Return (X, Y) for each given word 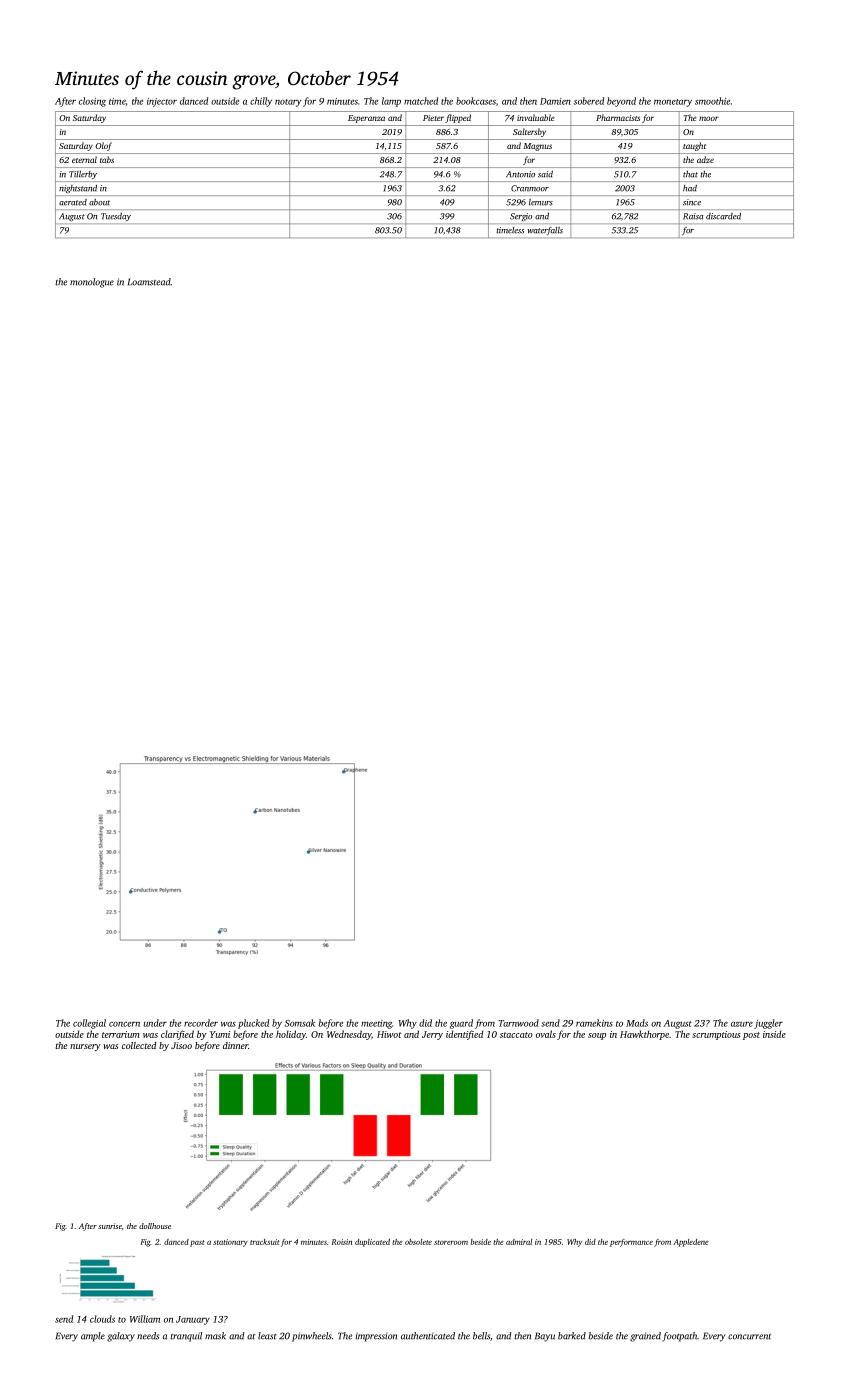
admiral (519, 1242)
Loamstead (149, 282)
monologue (92, 283)
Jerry (432, 1035)
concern (124, 1024)
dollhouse (155, 1226)
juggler (768, 1024)
